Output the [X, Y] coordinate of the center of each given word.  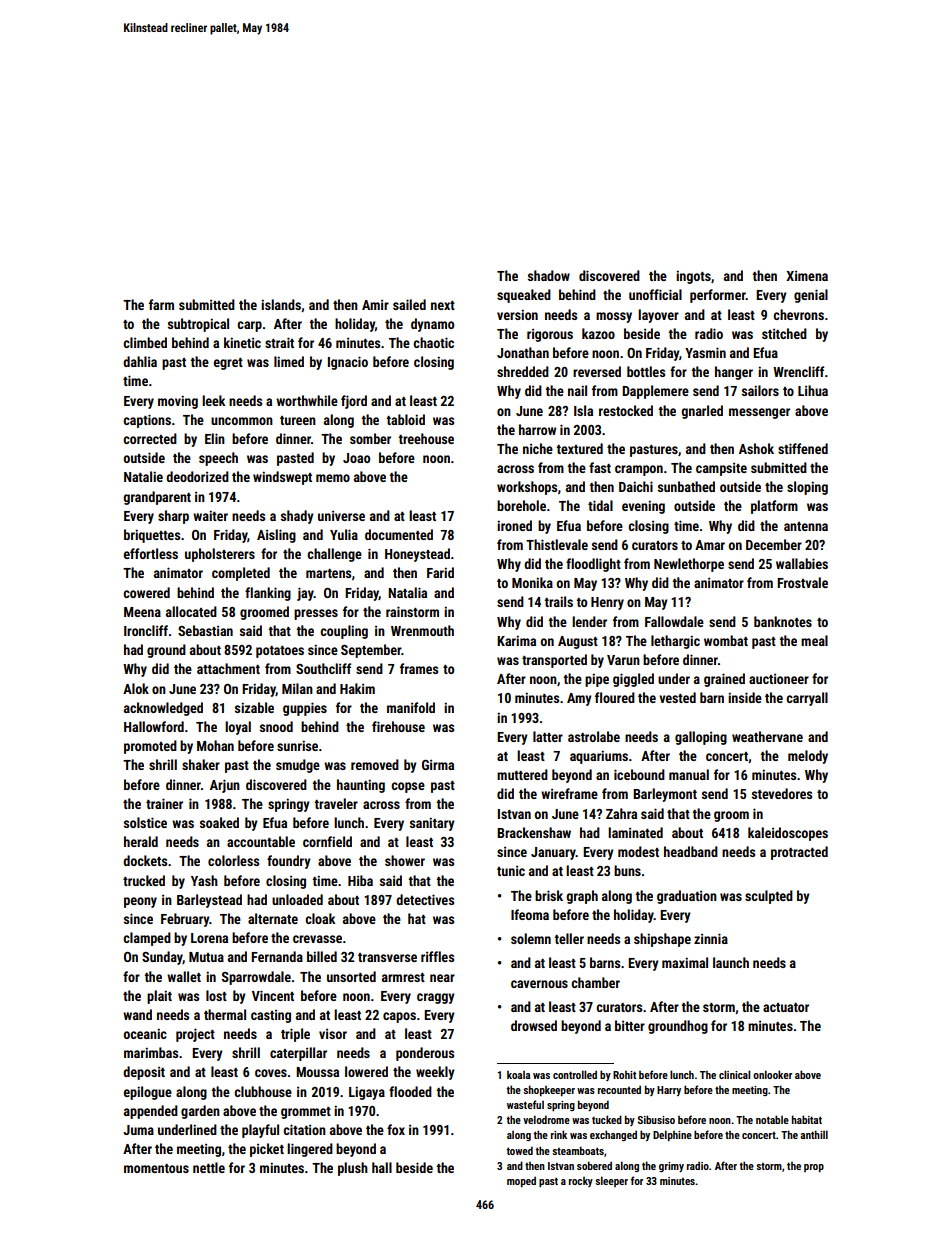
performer [718, 296]
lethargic [675, 642]
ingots [693, 277]
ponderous [425, 1054]
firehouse [398, 726]
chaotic [433, 342]
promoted [150, 747]
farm [161, 304]
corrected [150, 438]
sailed [409, 304]
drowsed [534, 1025]
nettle [209, 1167]
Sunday [162, 958]
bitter [630, 1025]
